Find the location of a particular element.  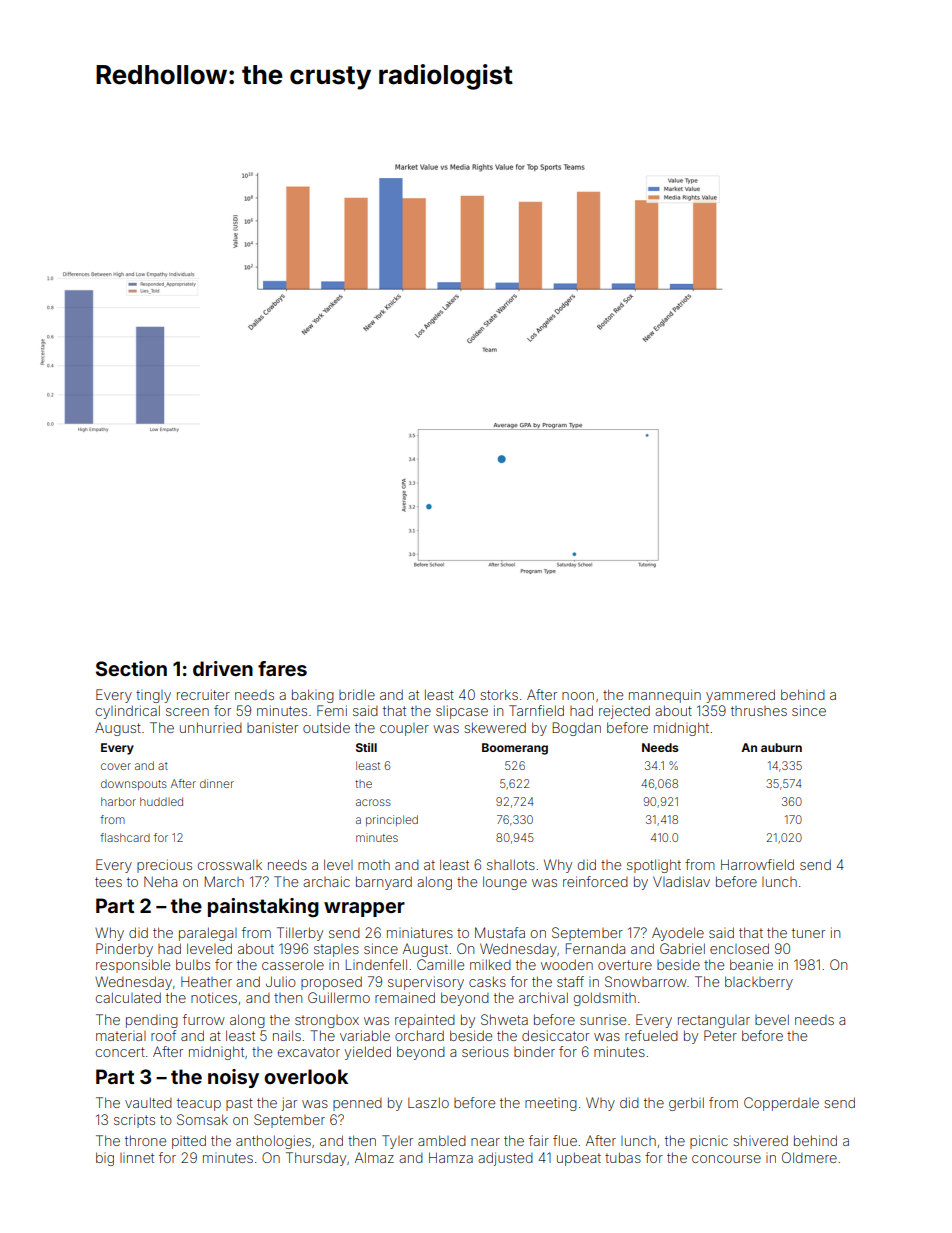

miniatures is located at coordinates (420, 932).
